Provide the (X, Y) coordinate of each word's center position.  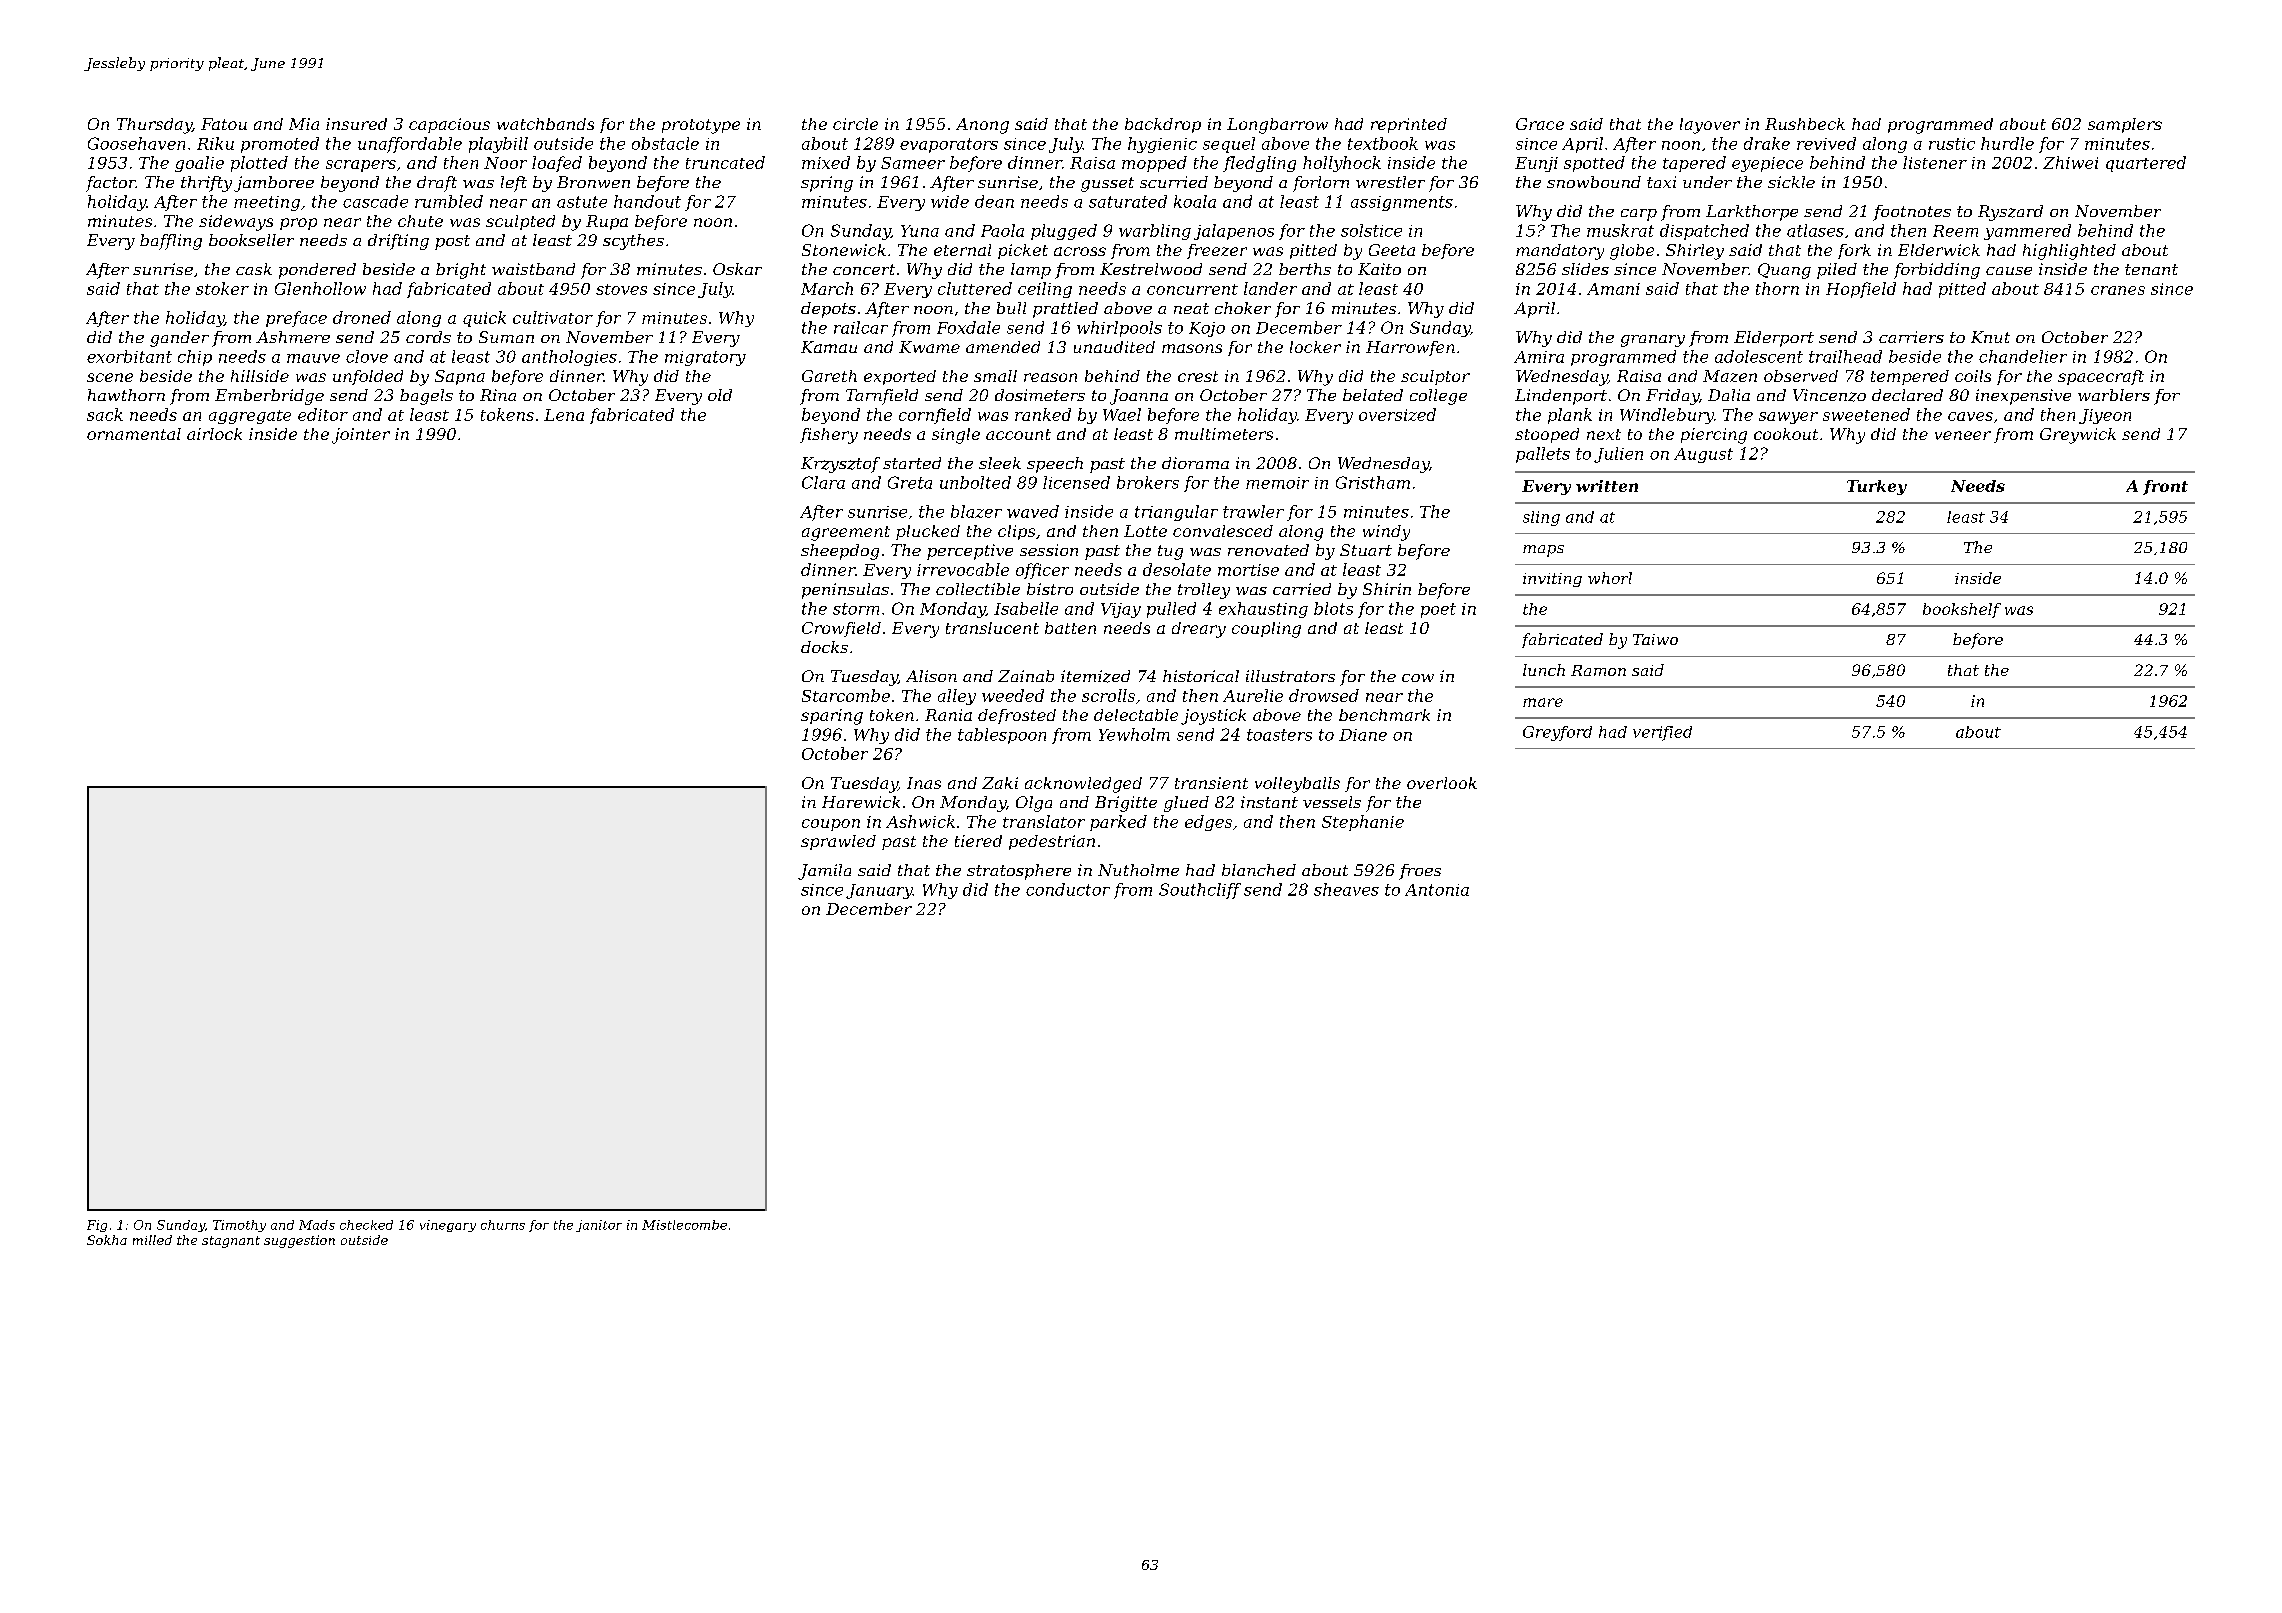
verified (1662, 733)
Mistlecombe (684, 1225)
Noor (505, 163)
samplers (2125, 125)
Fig (97, 1226)
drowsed (1324, 695)
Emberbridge (269, 397)
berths (1305, 269)
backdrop (1163, 125)
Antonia (1437, 890)
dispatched (1704, 232)
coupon (831, 825)
